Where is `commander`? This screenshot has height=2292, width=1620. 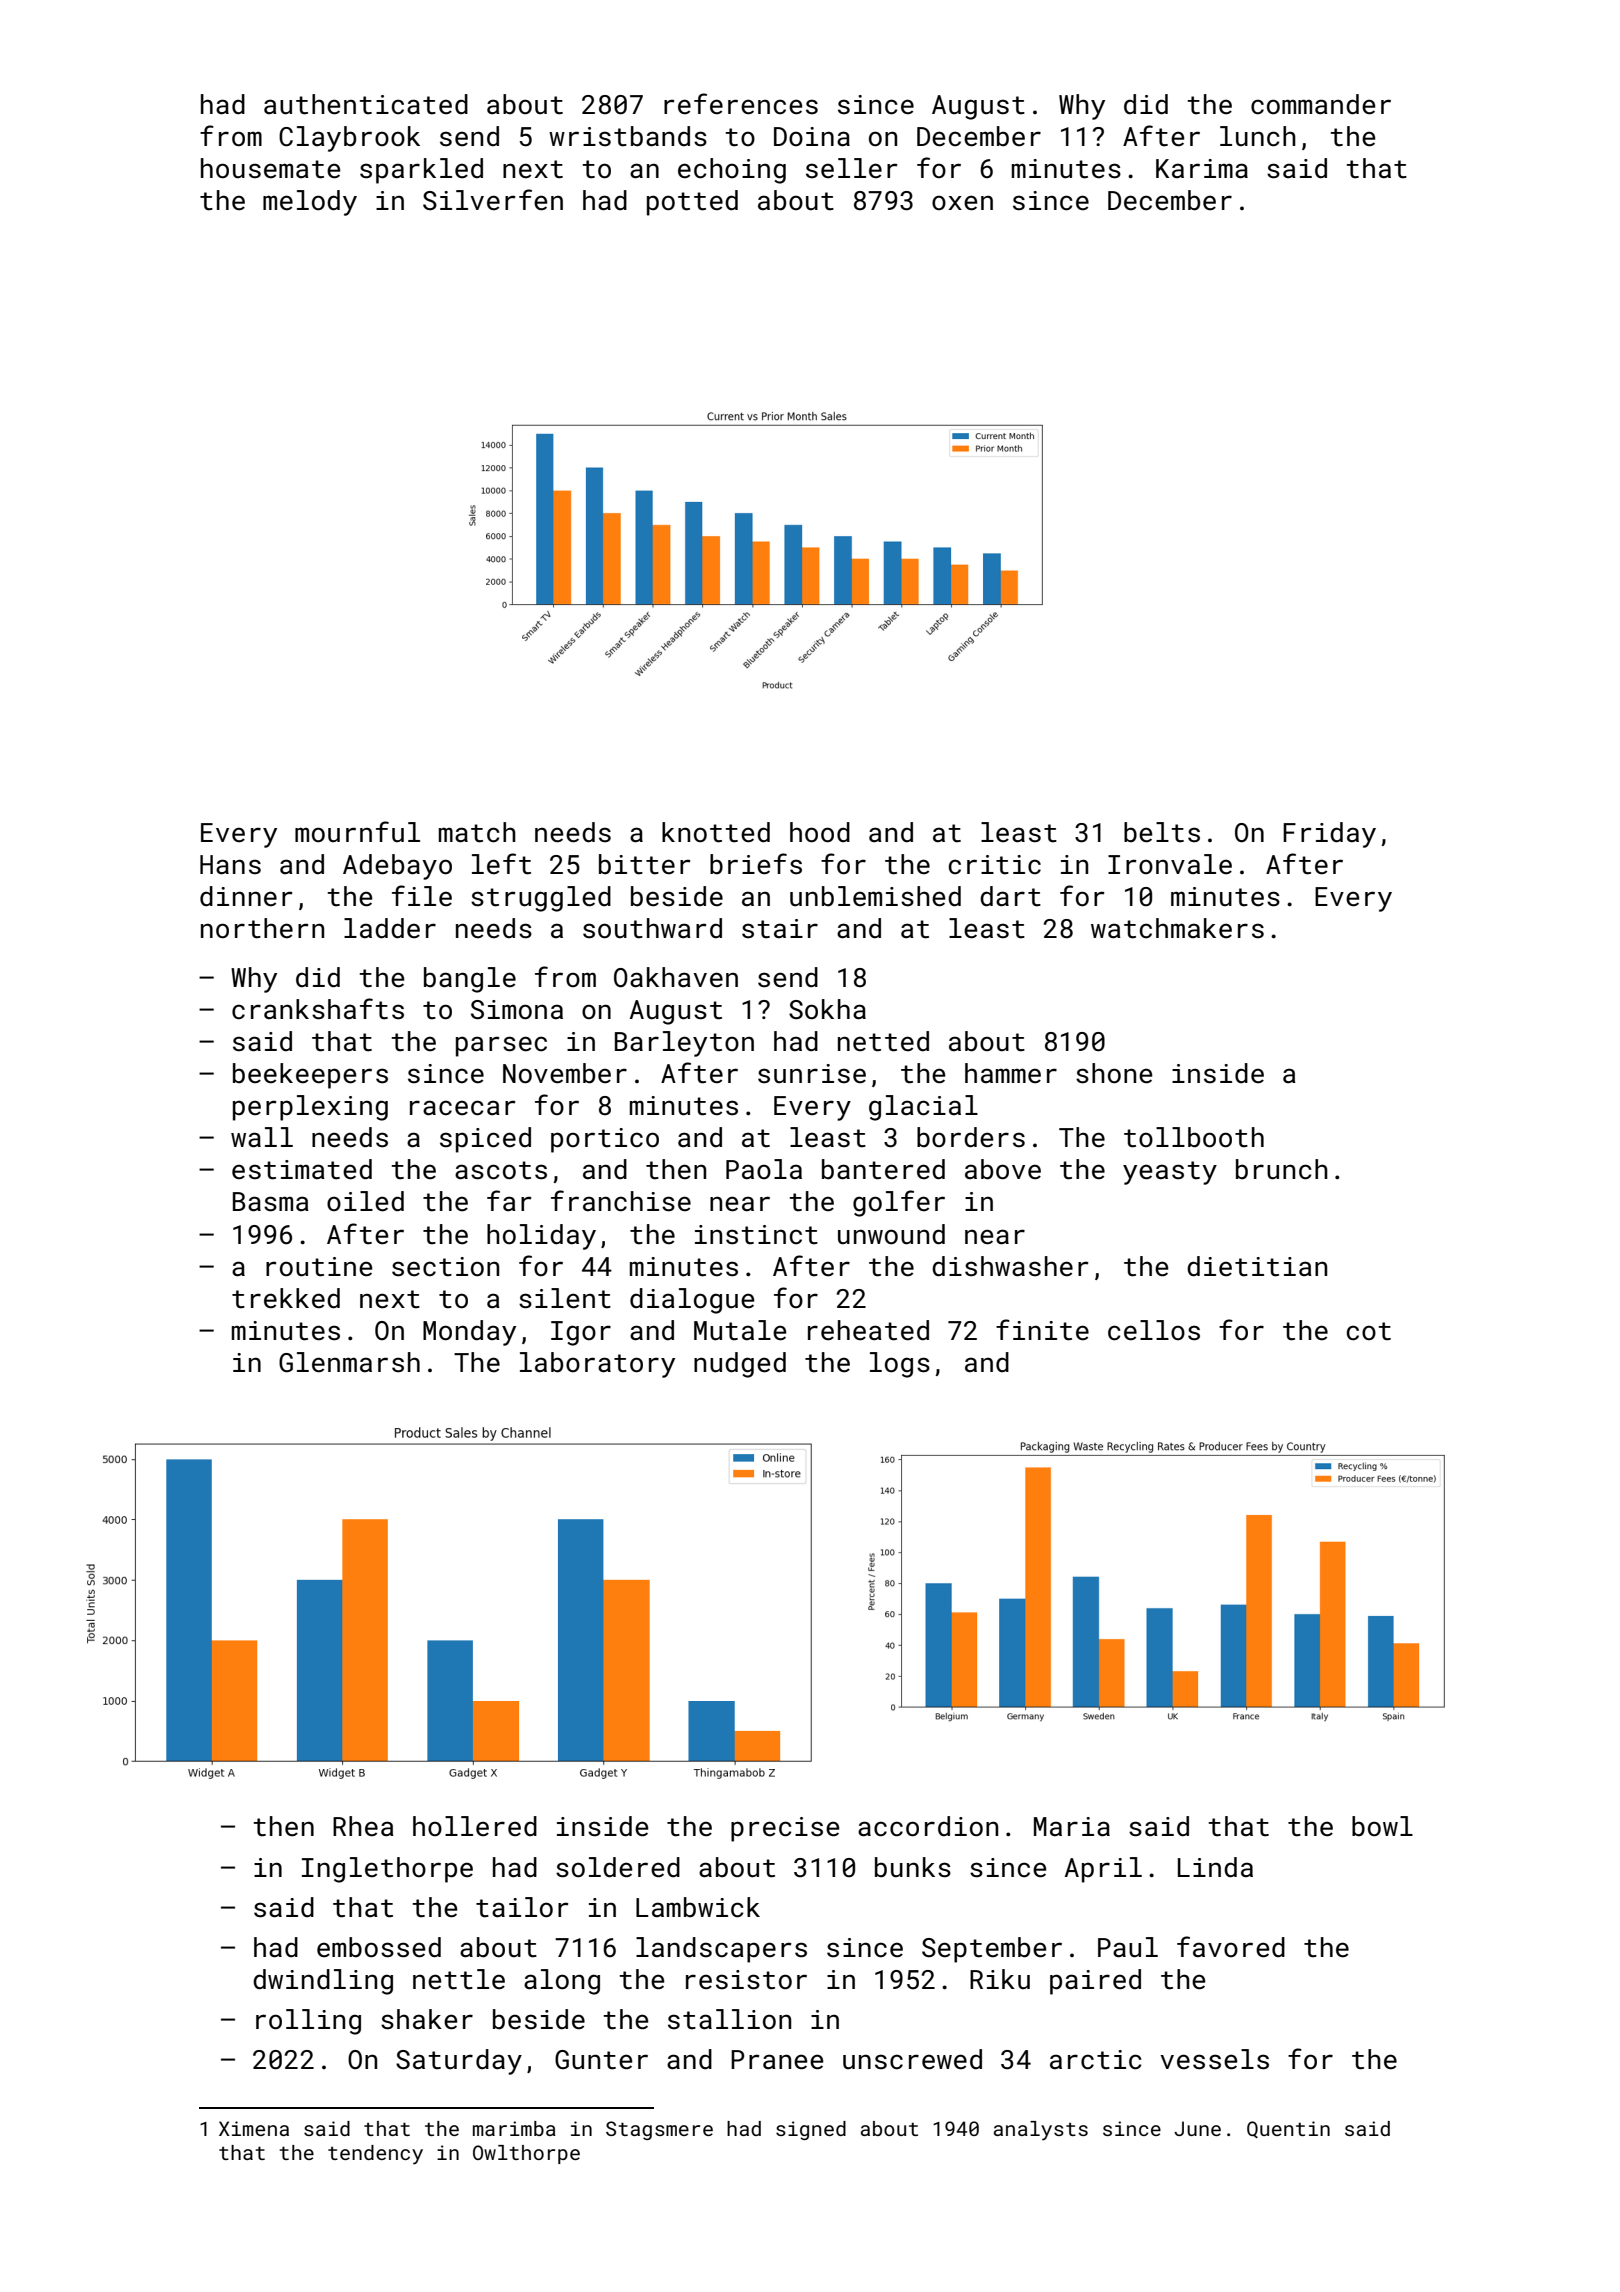
commander is located at coordinates (1321, 104).
